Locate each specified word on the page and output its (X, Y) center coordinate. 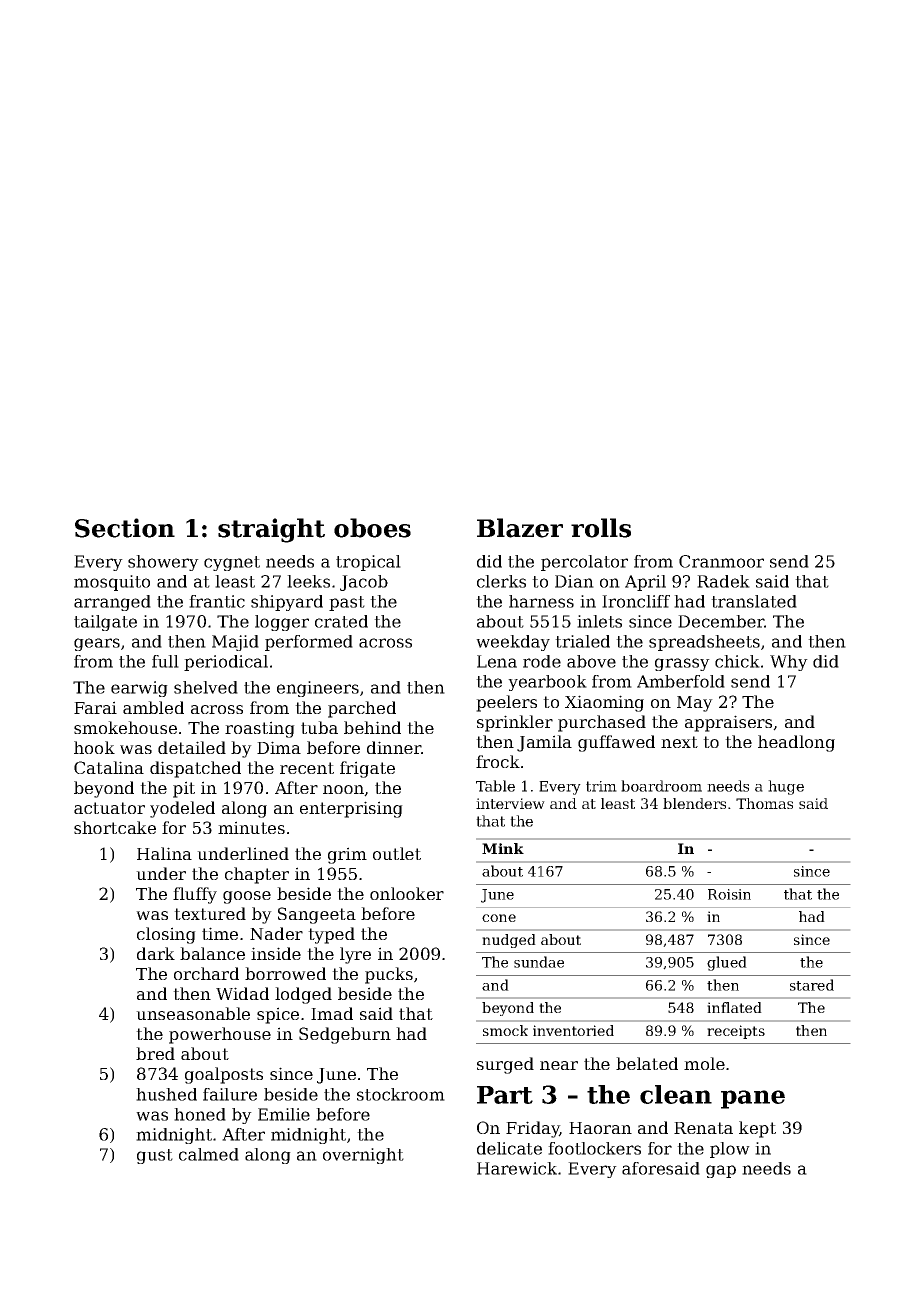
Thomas (764, 803)
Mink (503, 848)
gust (155, 1156)
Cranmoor (721, 561)
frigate (367, 769)
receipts (736, 1032)
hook (94, 747)
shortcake (115, 827)
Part (505, 1095)
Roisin (729, 894)
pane (753, 1099)
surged (505, 1065)
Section (125, 528)
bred (155, 1053)
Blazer (520, 528)
